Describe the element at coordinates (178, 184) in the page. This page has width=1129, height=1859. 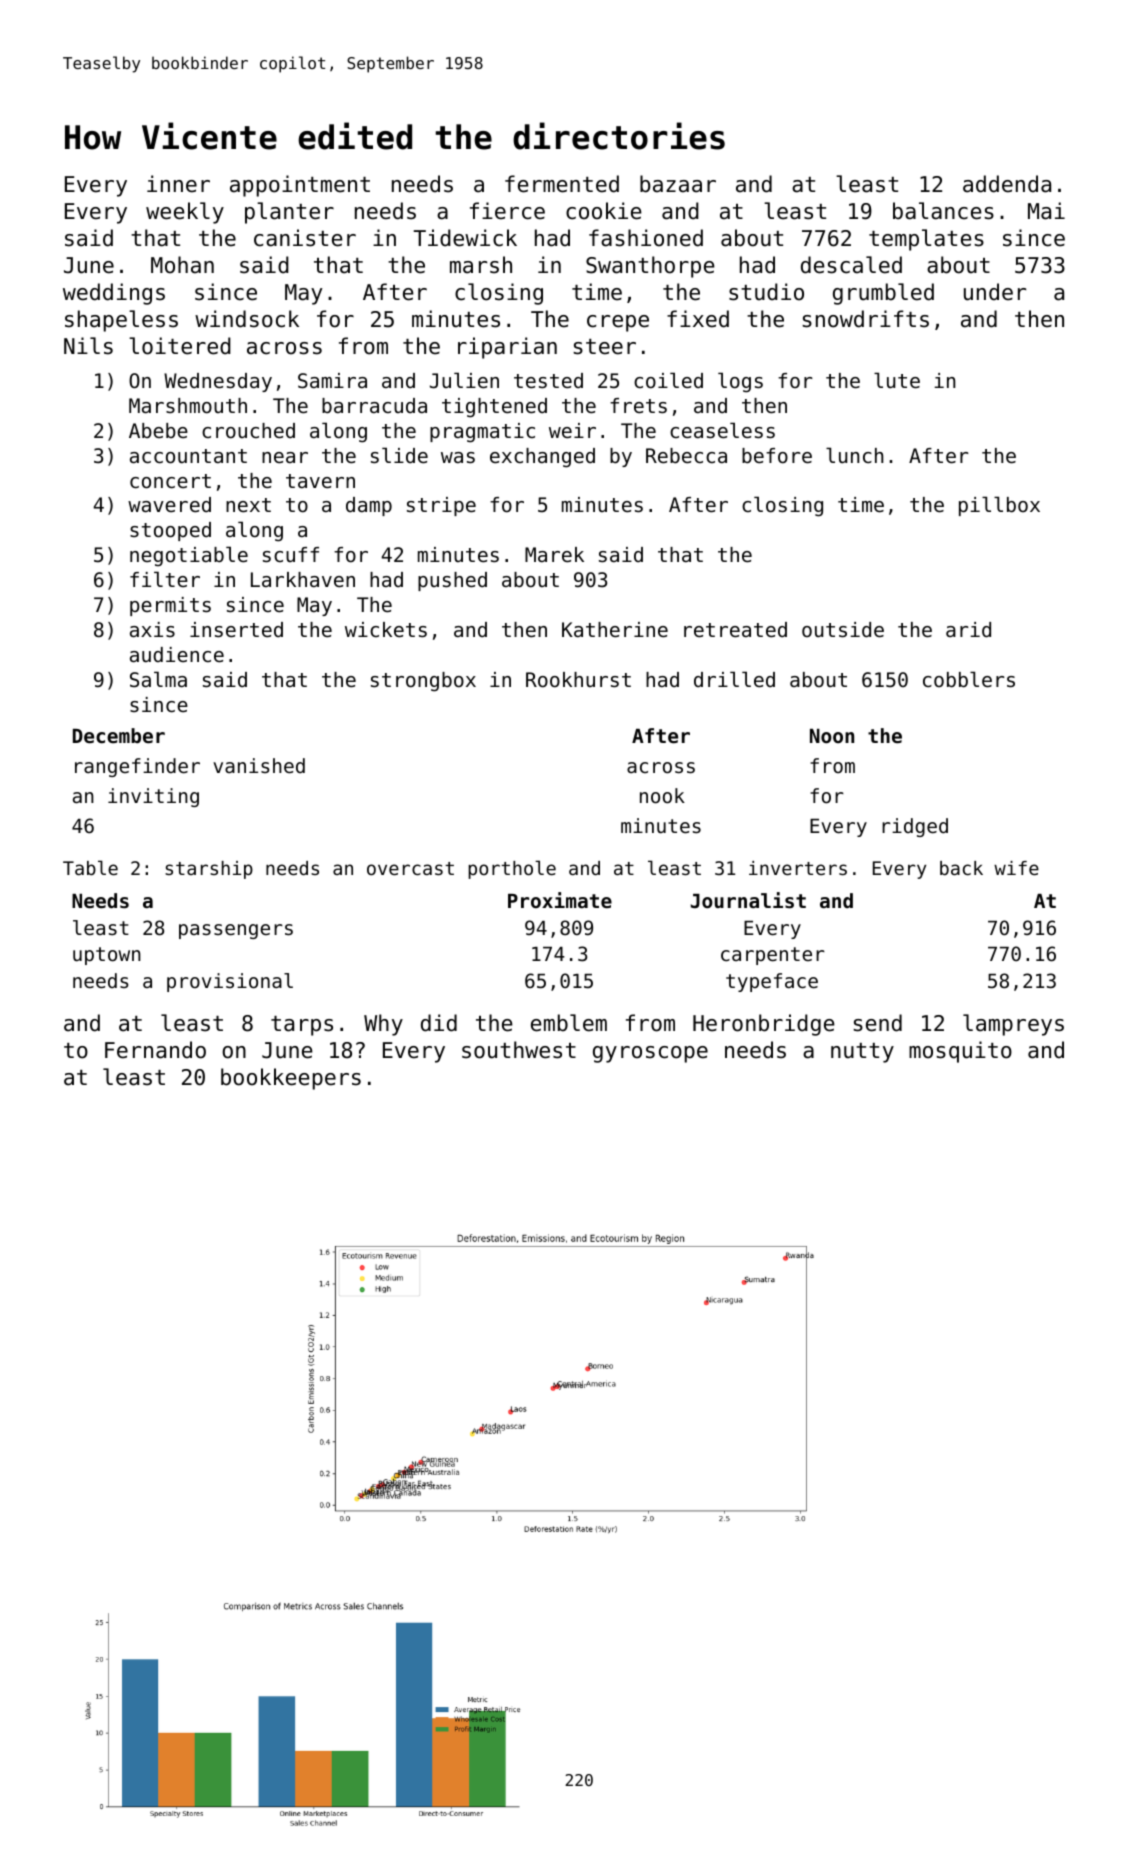
I see `inner` at that location.
